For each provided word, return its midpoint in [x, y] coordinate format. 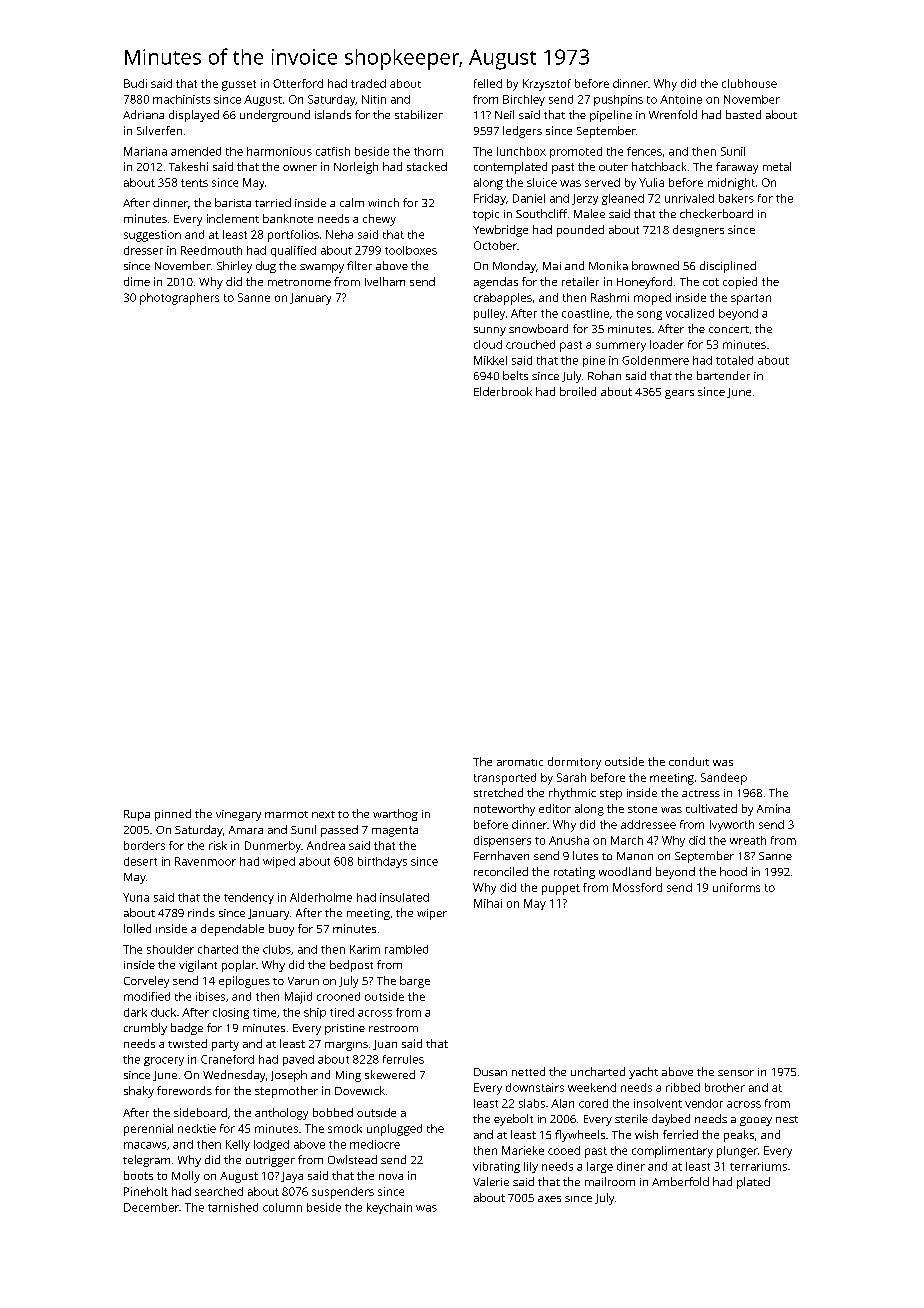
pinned [173, 815]
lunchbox [521, 151]
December [151, 1207]
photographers [179, 299]
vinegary [238, 815]
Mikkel [490, 360]
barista [233, 202]
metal [777, 166]
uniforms [736, 887]
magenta [395, 831]
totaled [734, 360]
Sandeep [724, 779]
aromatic [520, 762]
